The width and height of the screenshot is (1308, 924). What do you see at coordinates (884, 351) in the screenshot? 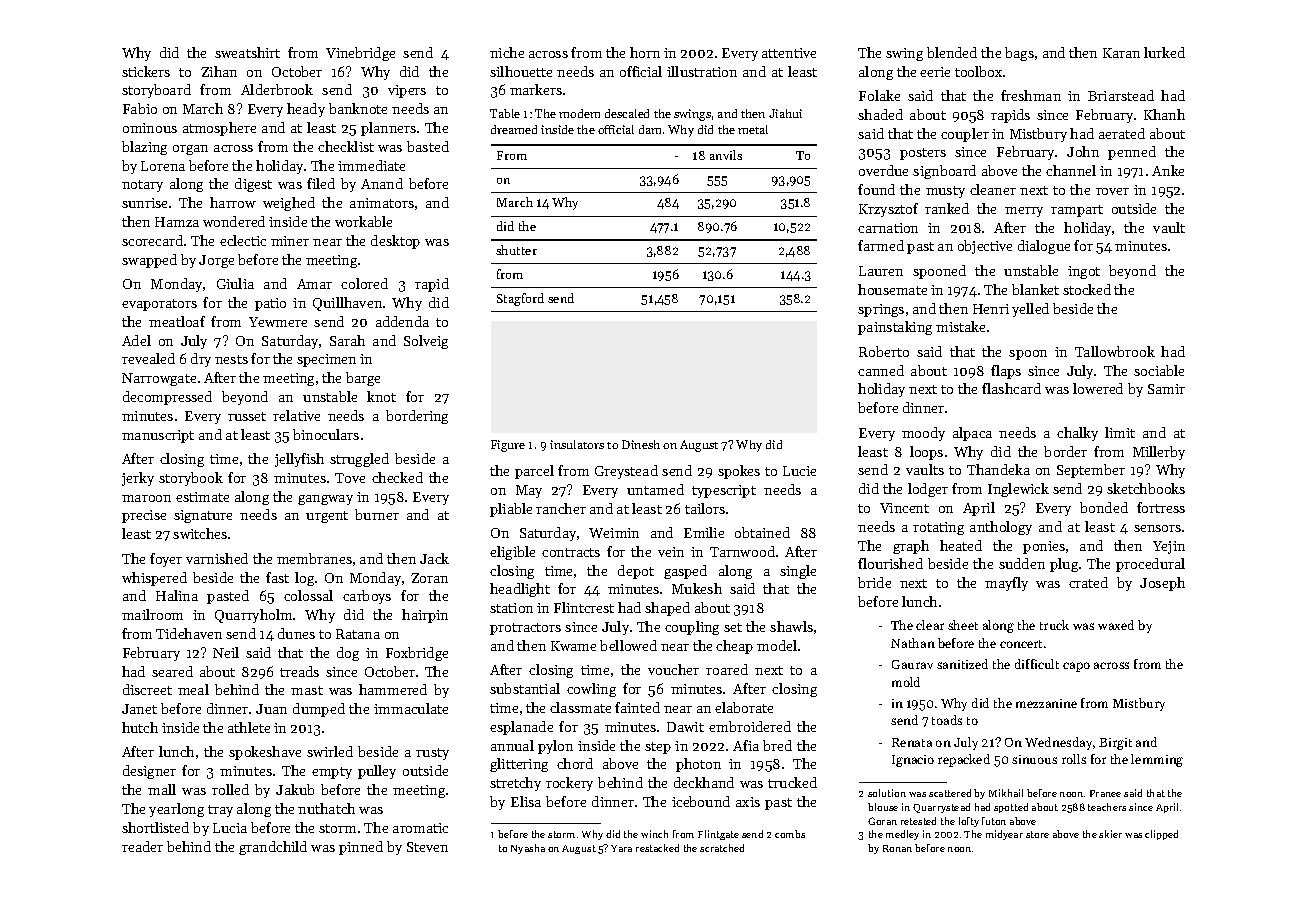
I see `Roberto` at bounding box center [884, 351].
